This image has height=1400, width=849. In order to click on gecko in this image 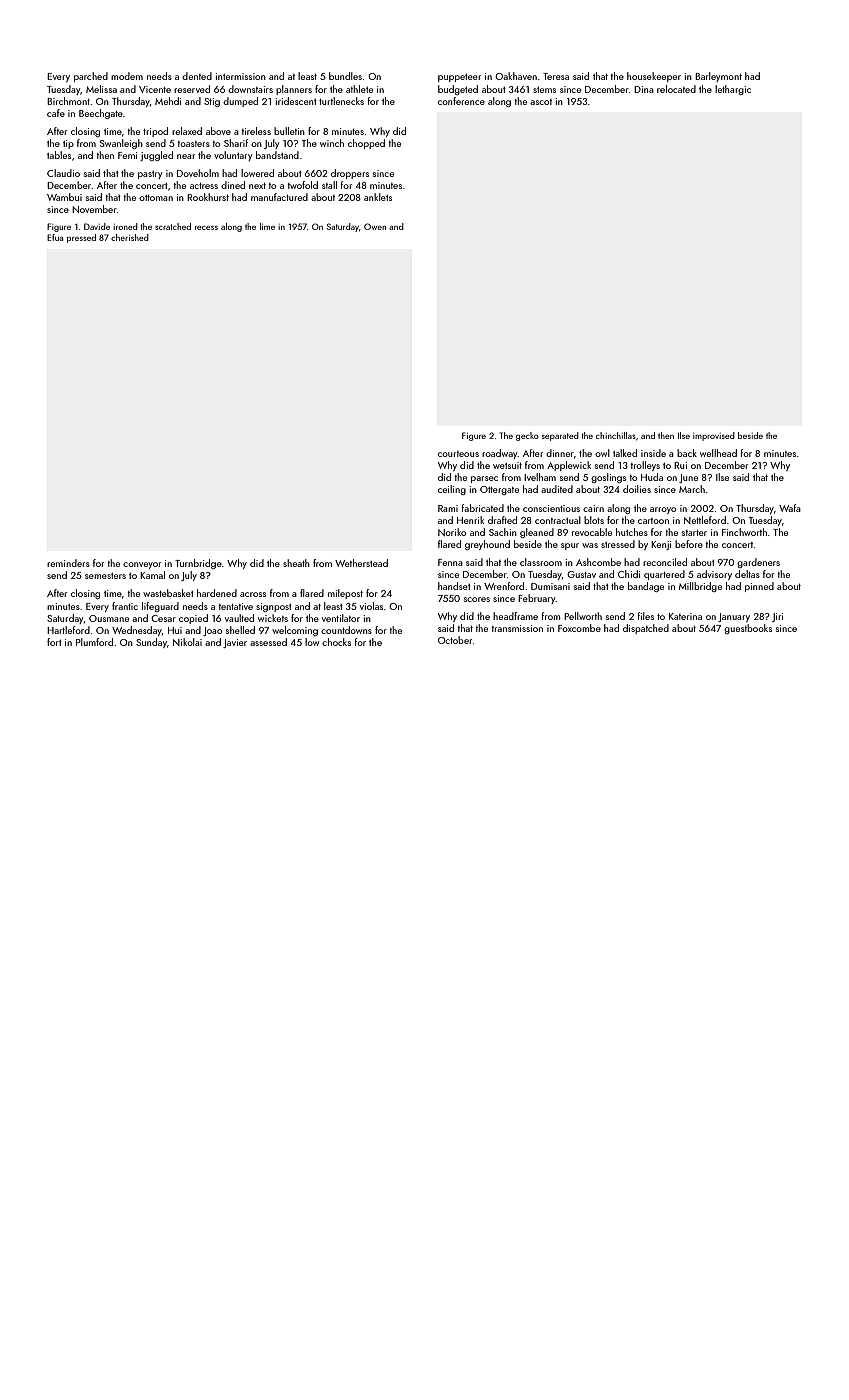, I will do `click(527, 436)`.
